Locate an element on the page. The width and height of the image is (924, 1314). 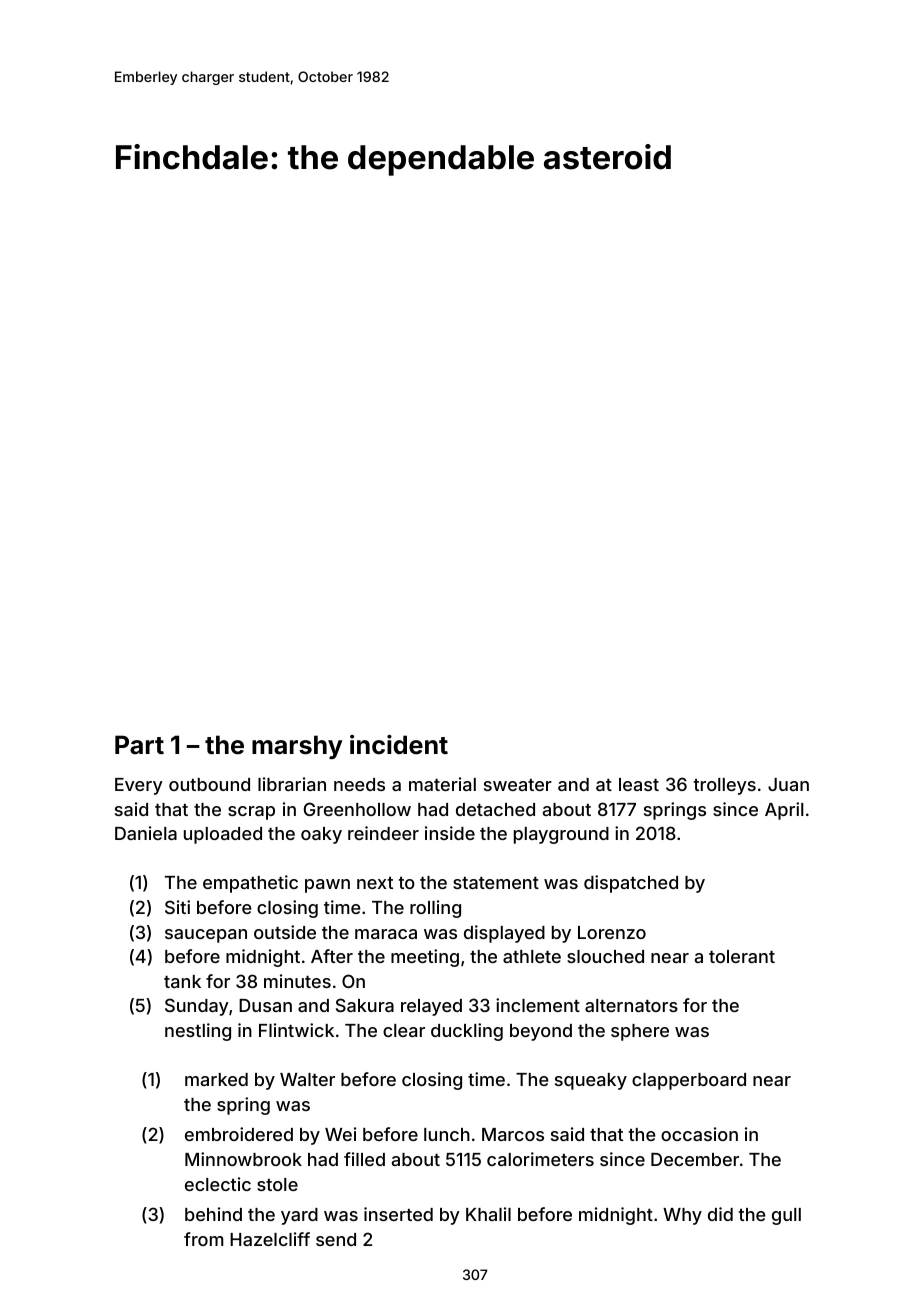
Sunday is located at coordinates (197, 1007).
